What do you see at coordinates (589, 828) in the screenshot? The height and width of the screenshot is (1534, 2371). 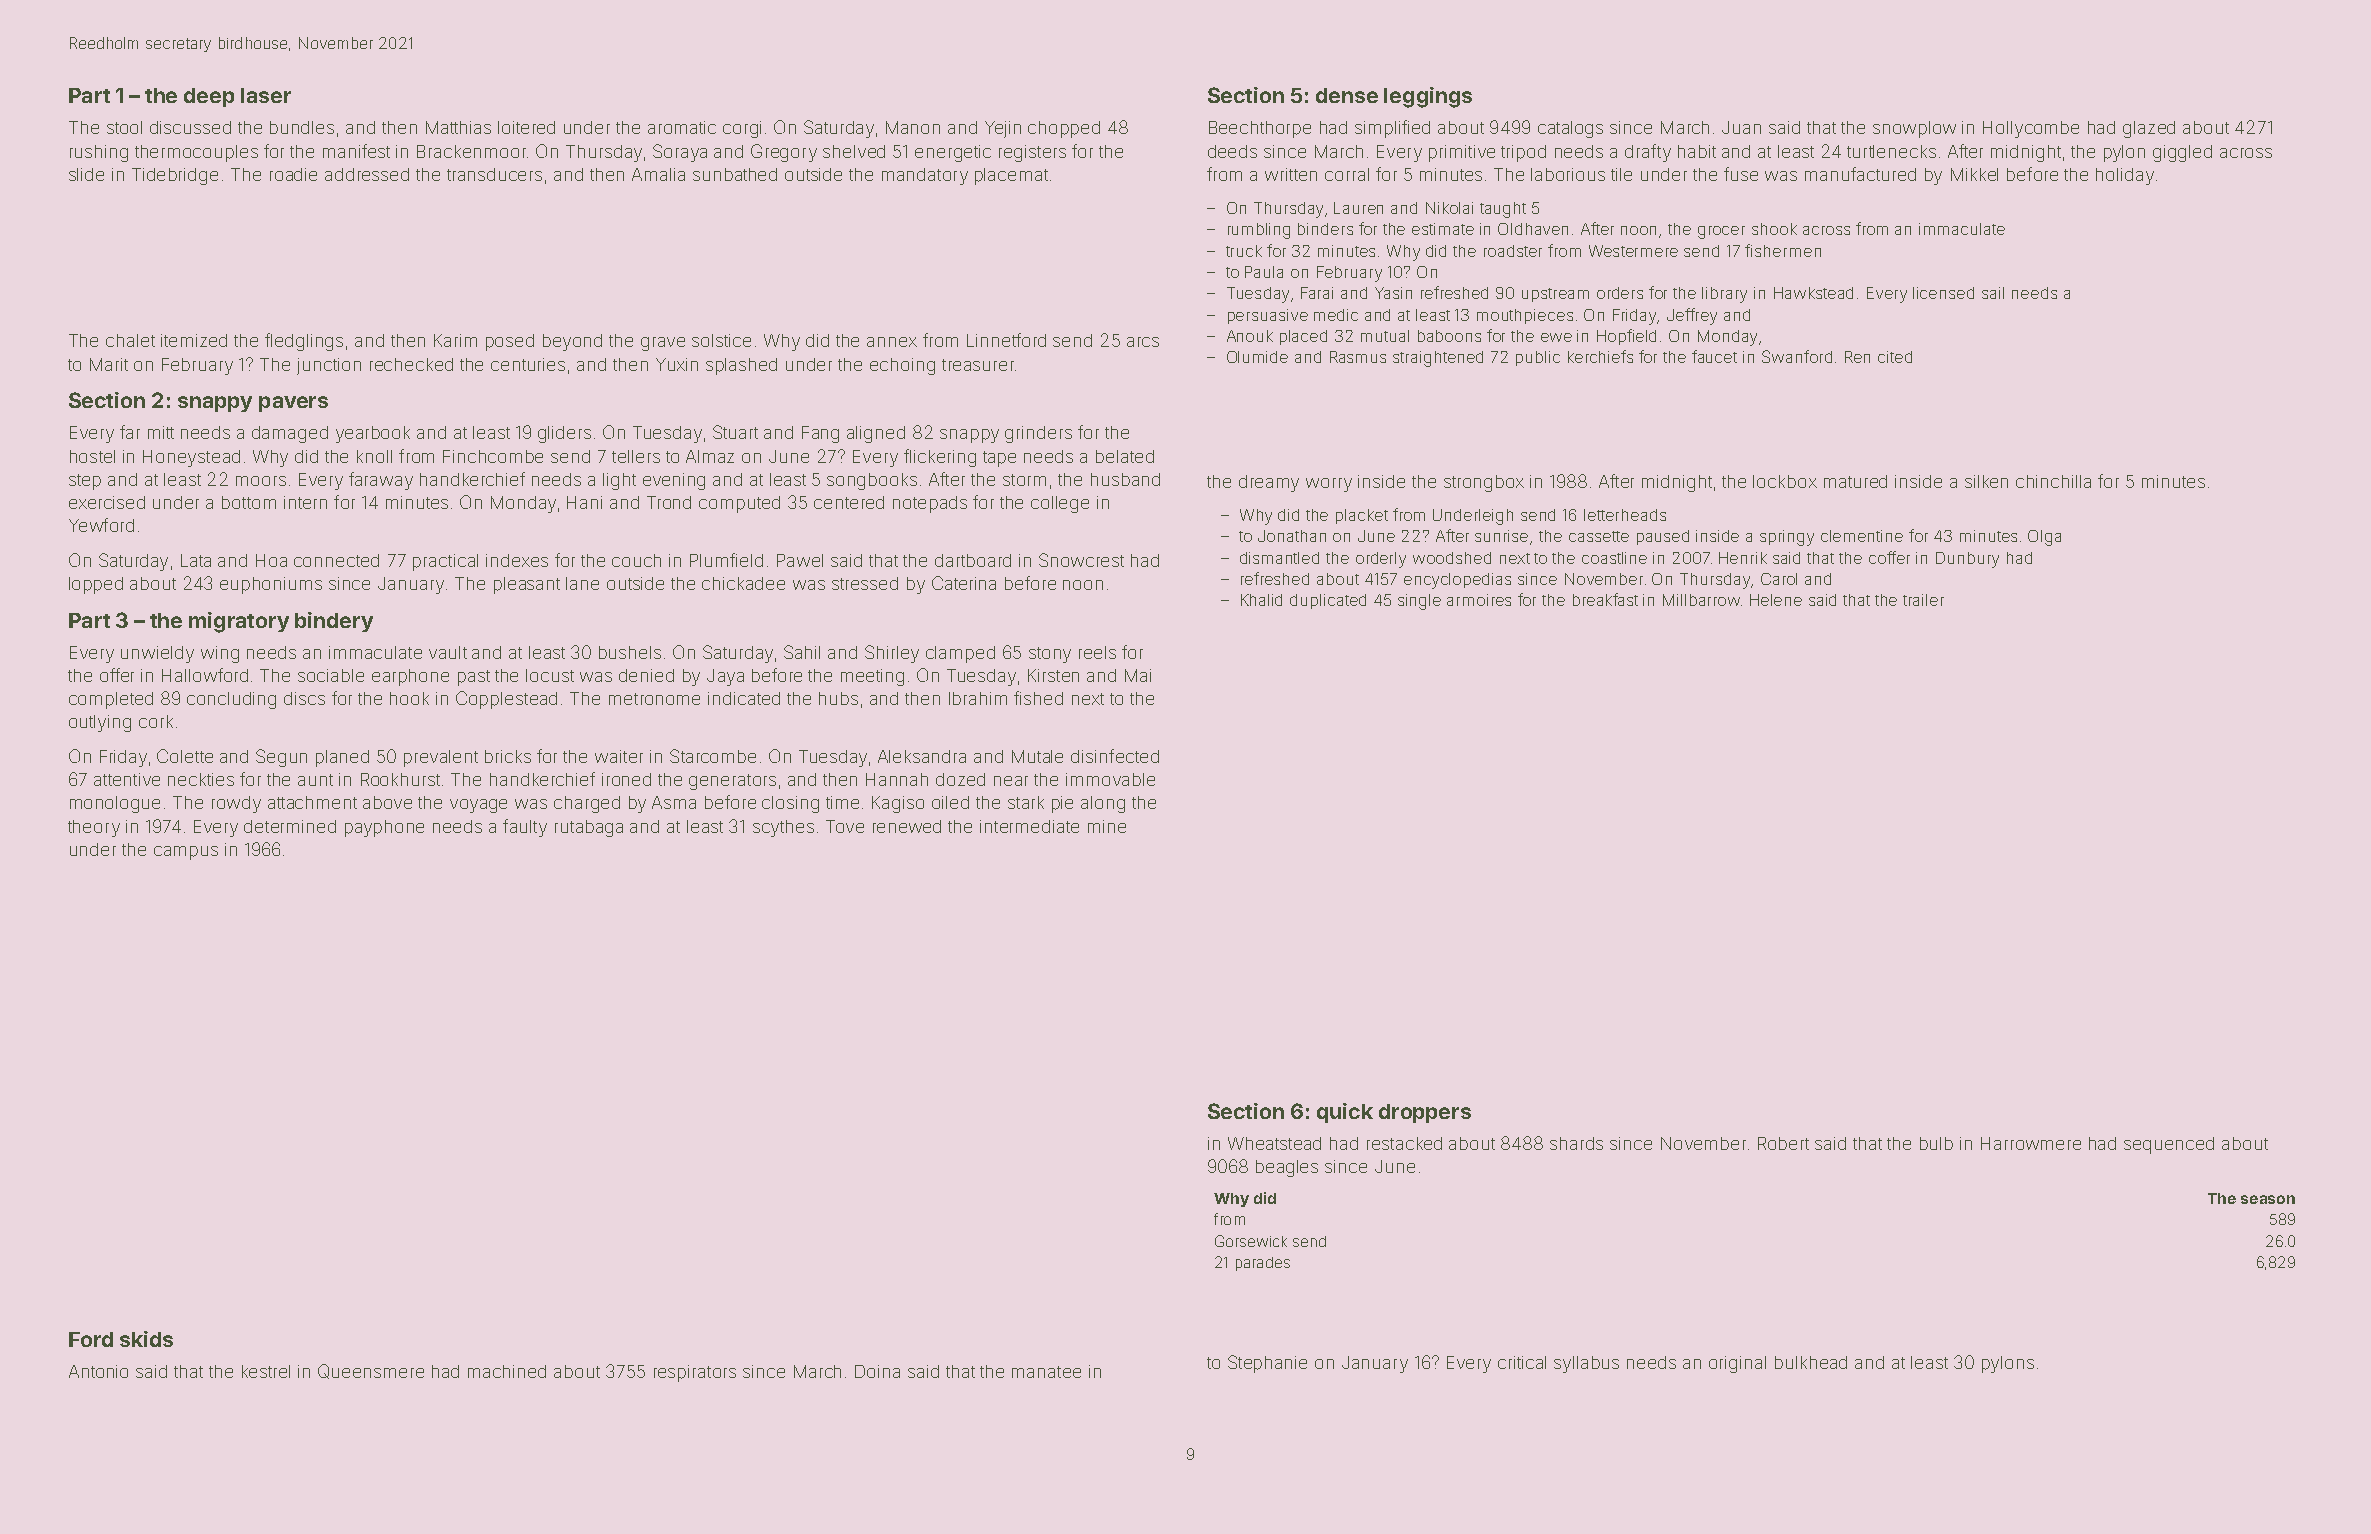 I see `rutabaga` at bounding box center [589, 828].
